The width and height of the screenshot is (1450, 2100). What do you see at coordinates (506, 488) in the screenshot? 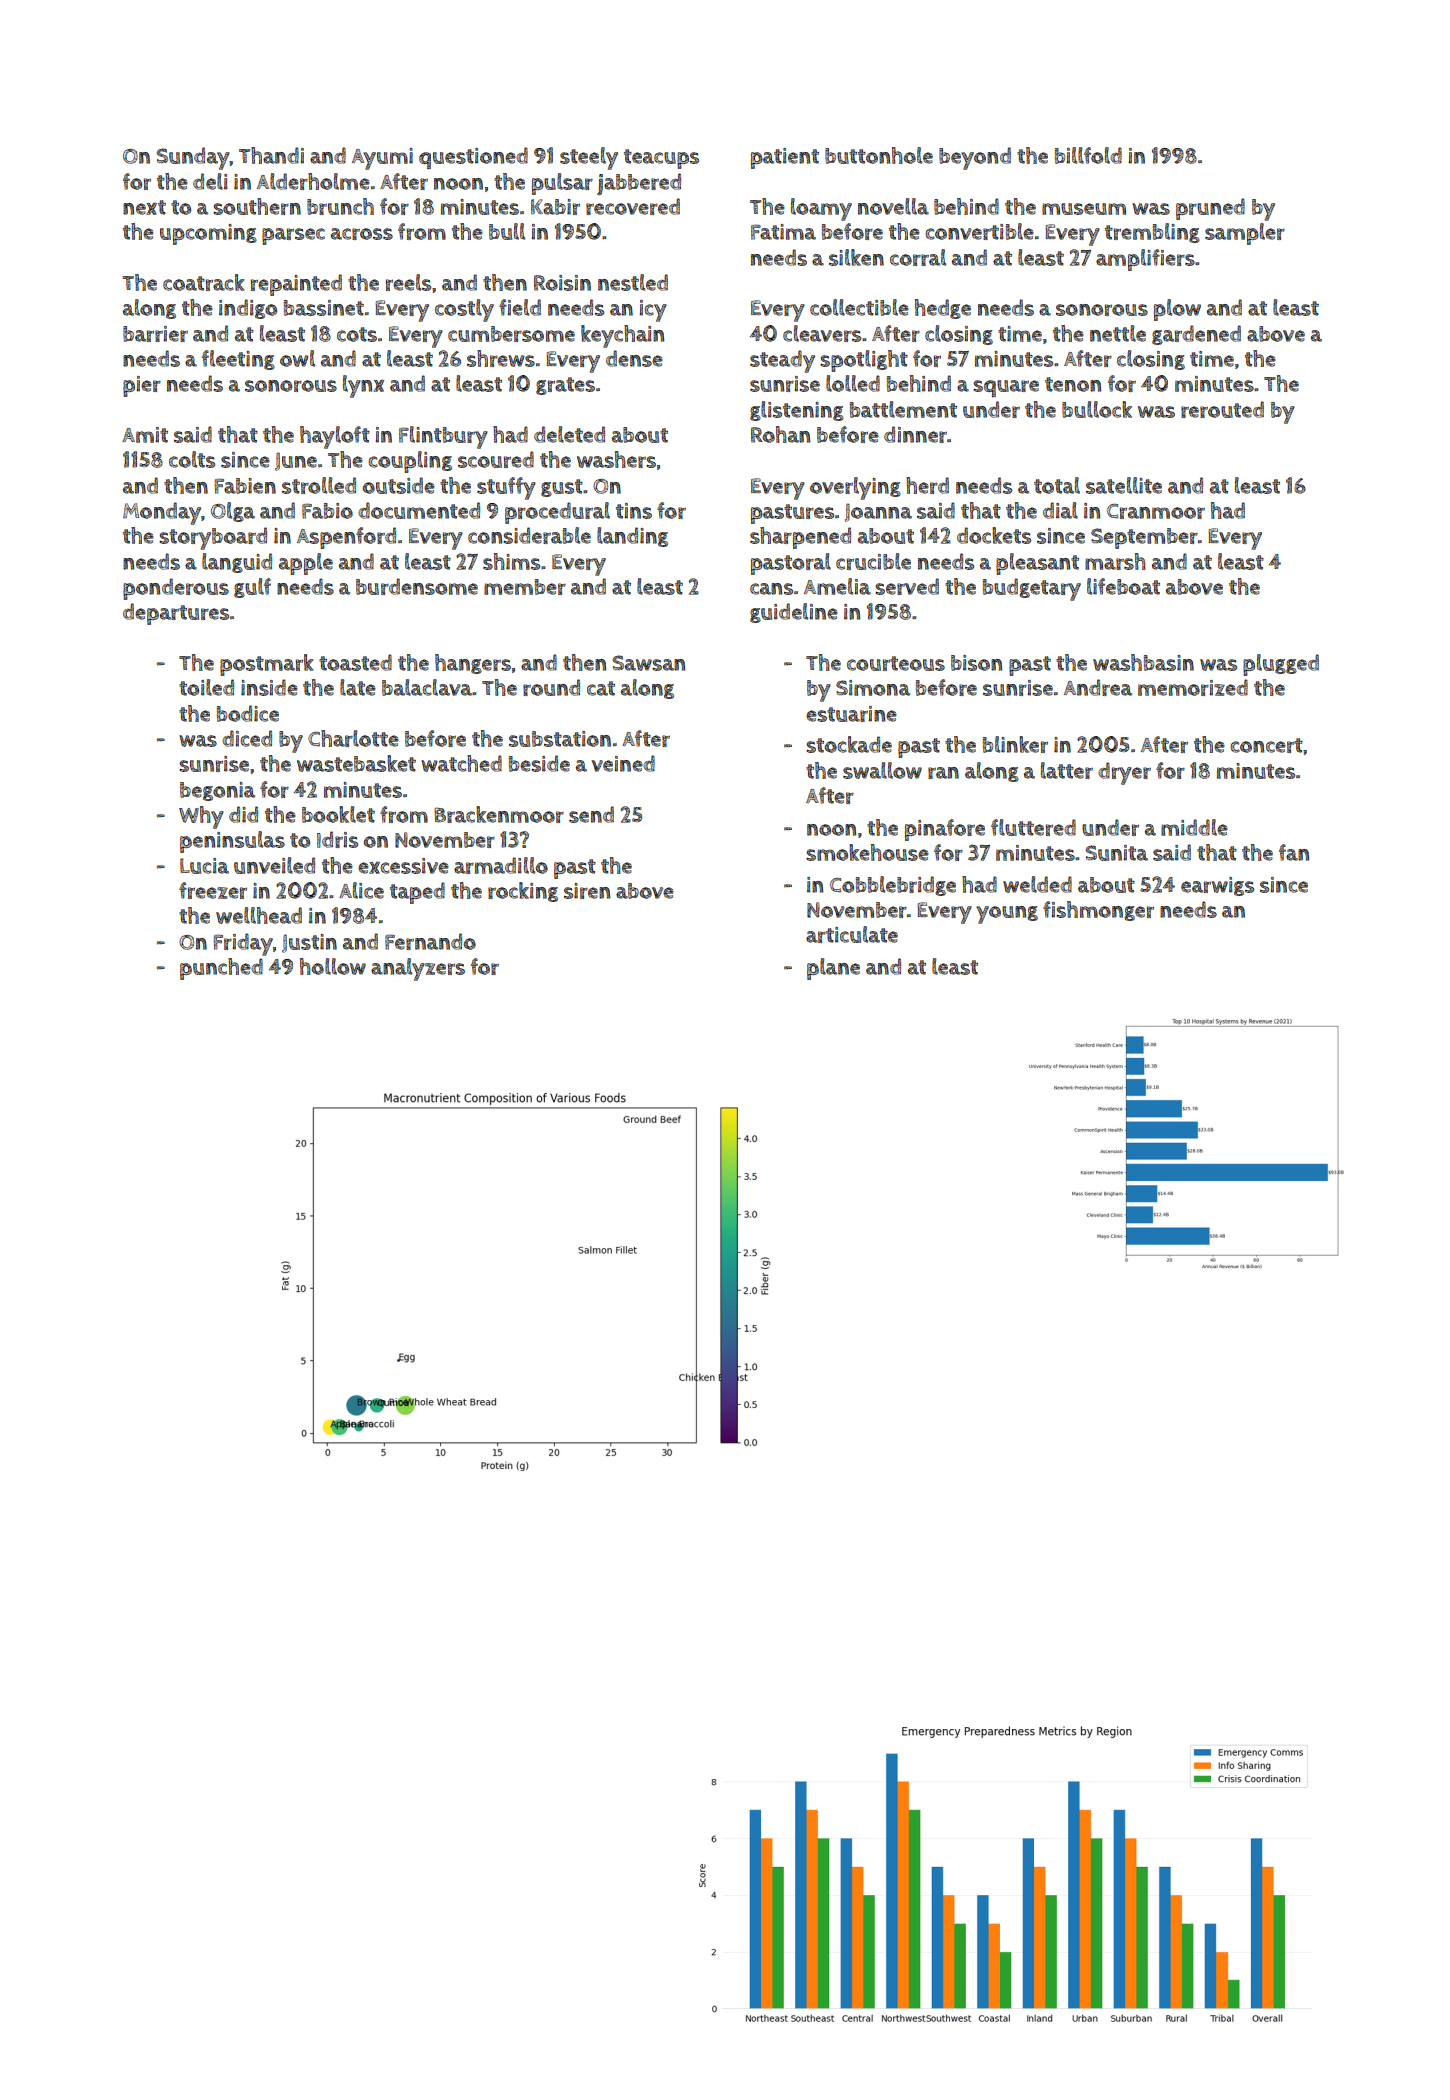
I see `stuffy` at bounding box center [506, 488].
